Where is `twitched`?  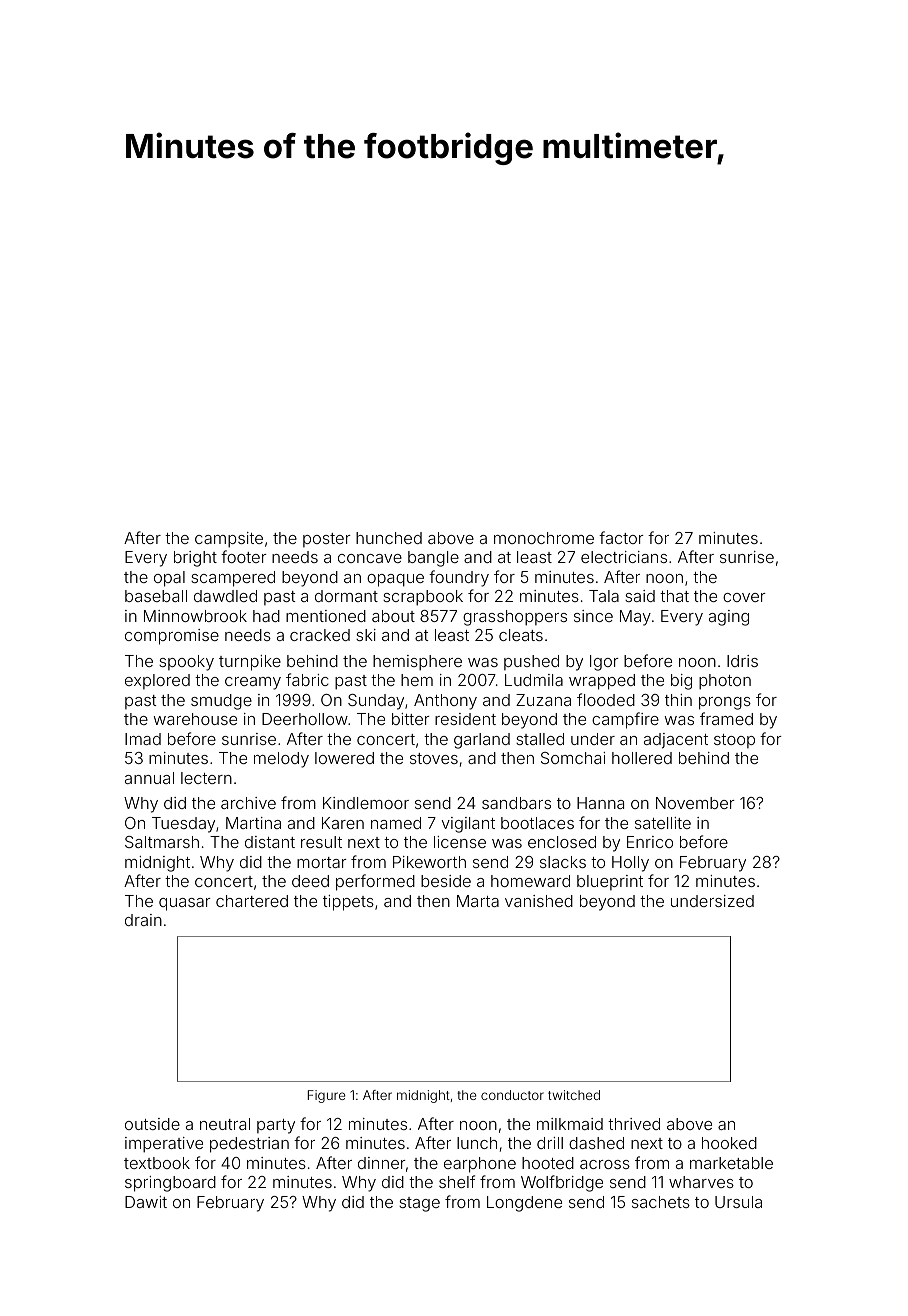
twitched is located at coordinates (574, 1095).
